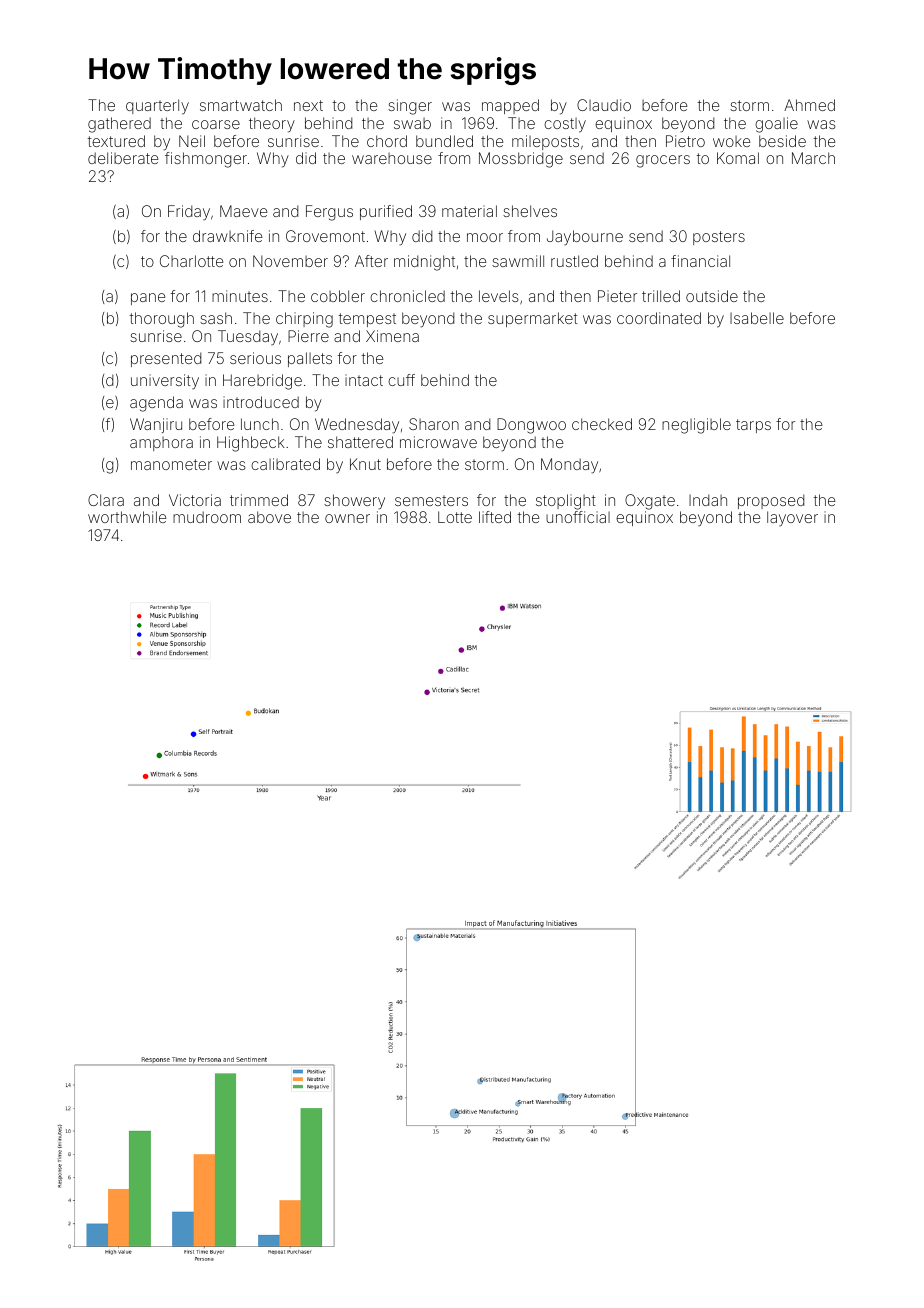 The image size is (924, 1308). I want to click on worthwhile, so click(127, 517).
